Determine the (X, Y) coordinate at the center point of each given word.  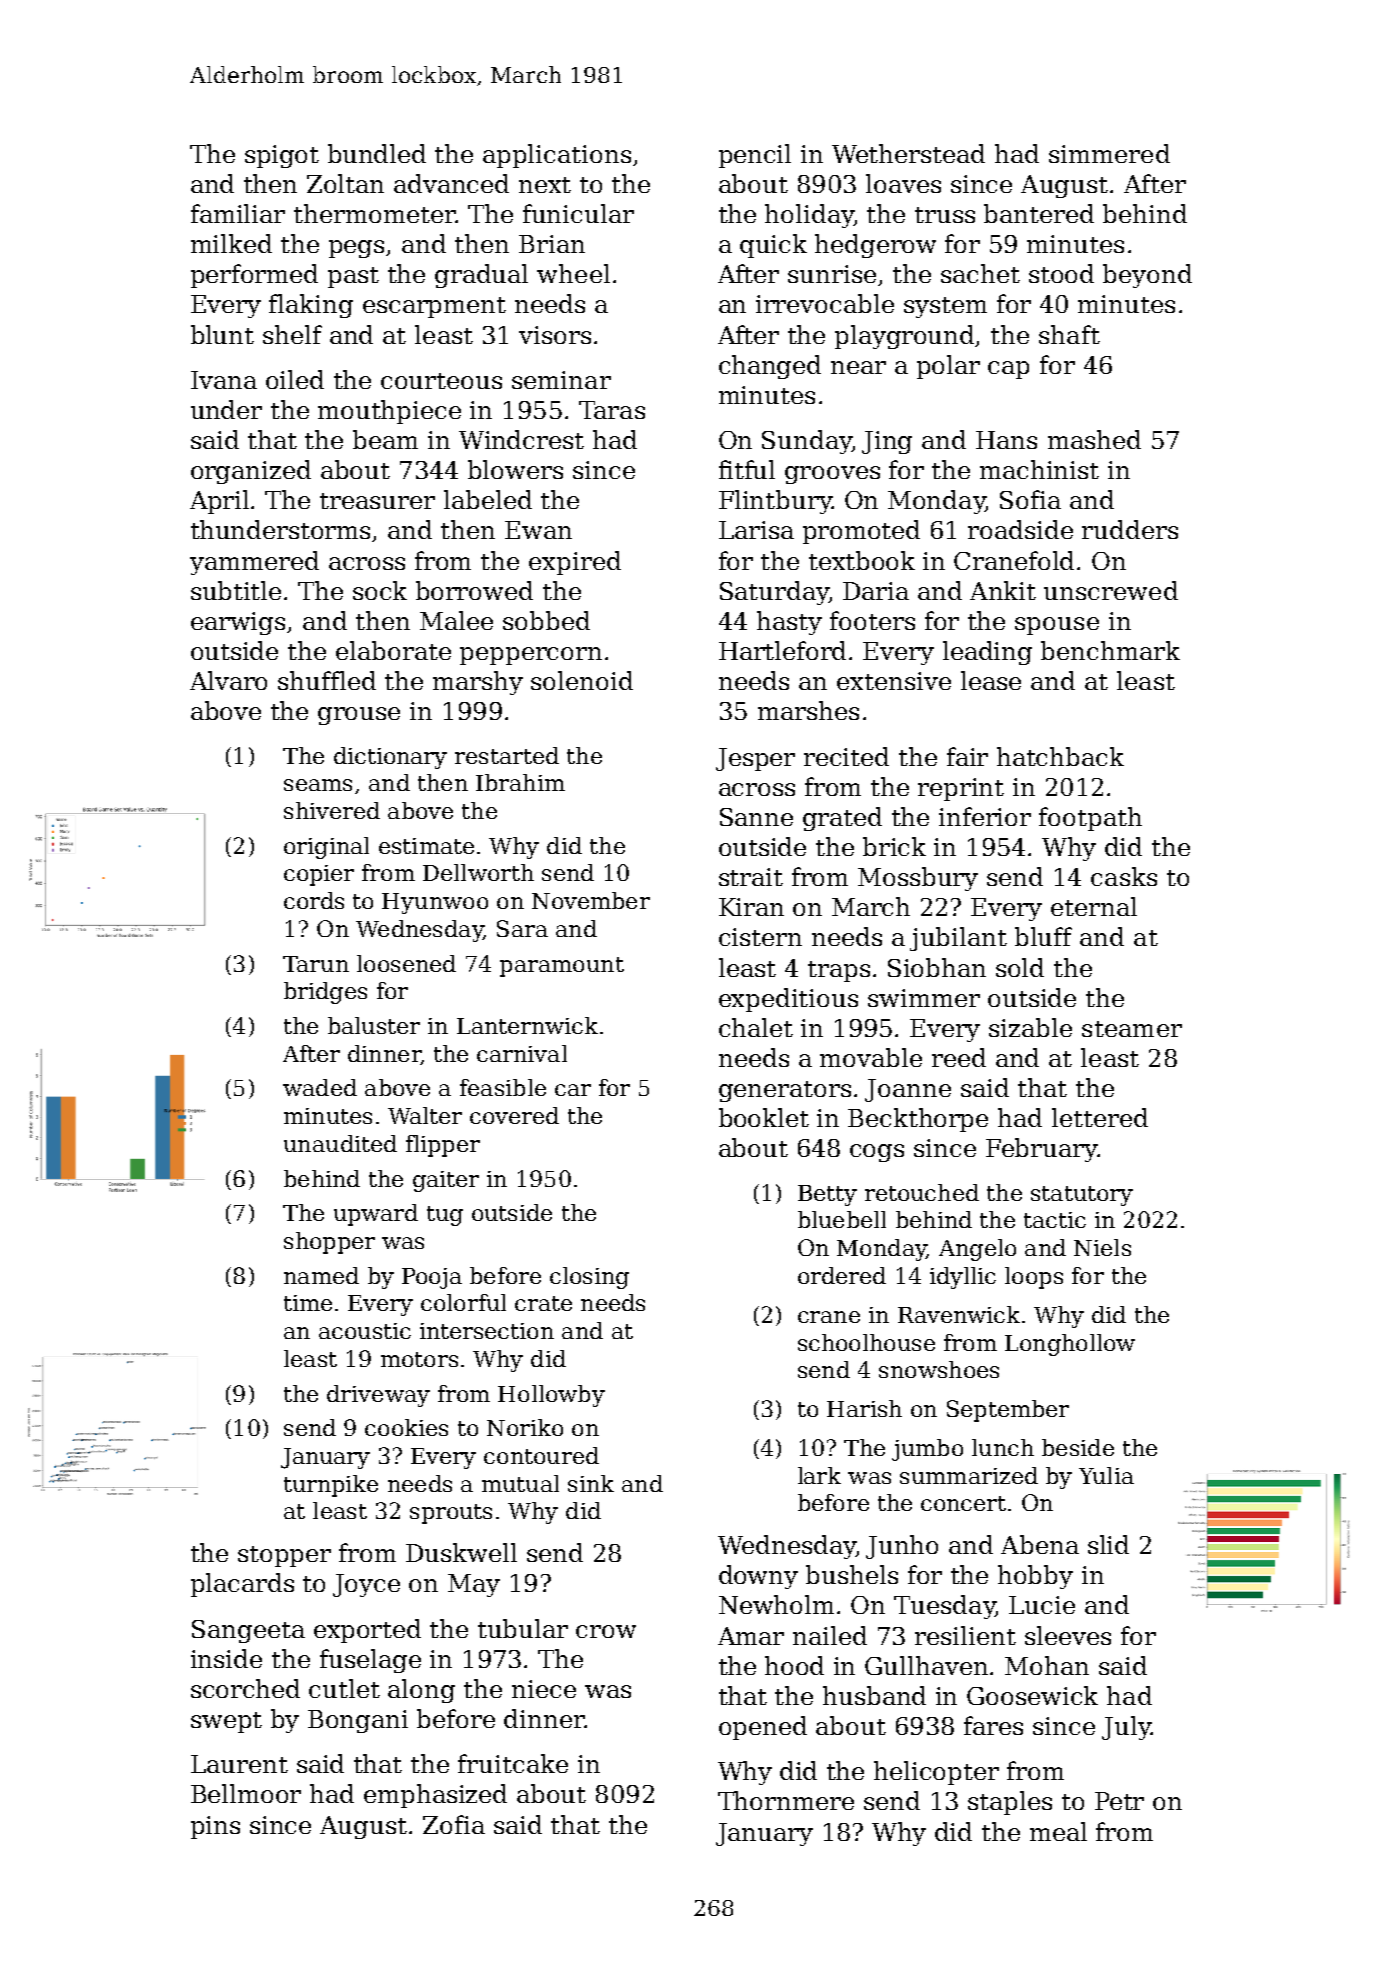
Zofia (454, 1824)
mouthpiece (389, 412)
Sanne (756, 817)
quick (773, 246)
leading (987, 653)
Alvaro (228, 680)
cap (1008, 370)
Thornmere (786, 1800)
